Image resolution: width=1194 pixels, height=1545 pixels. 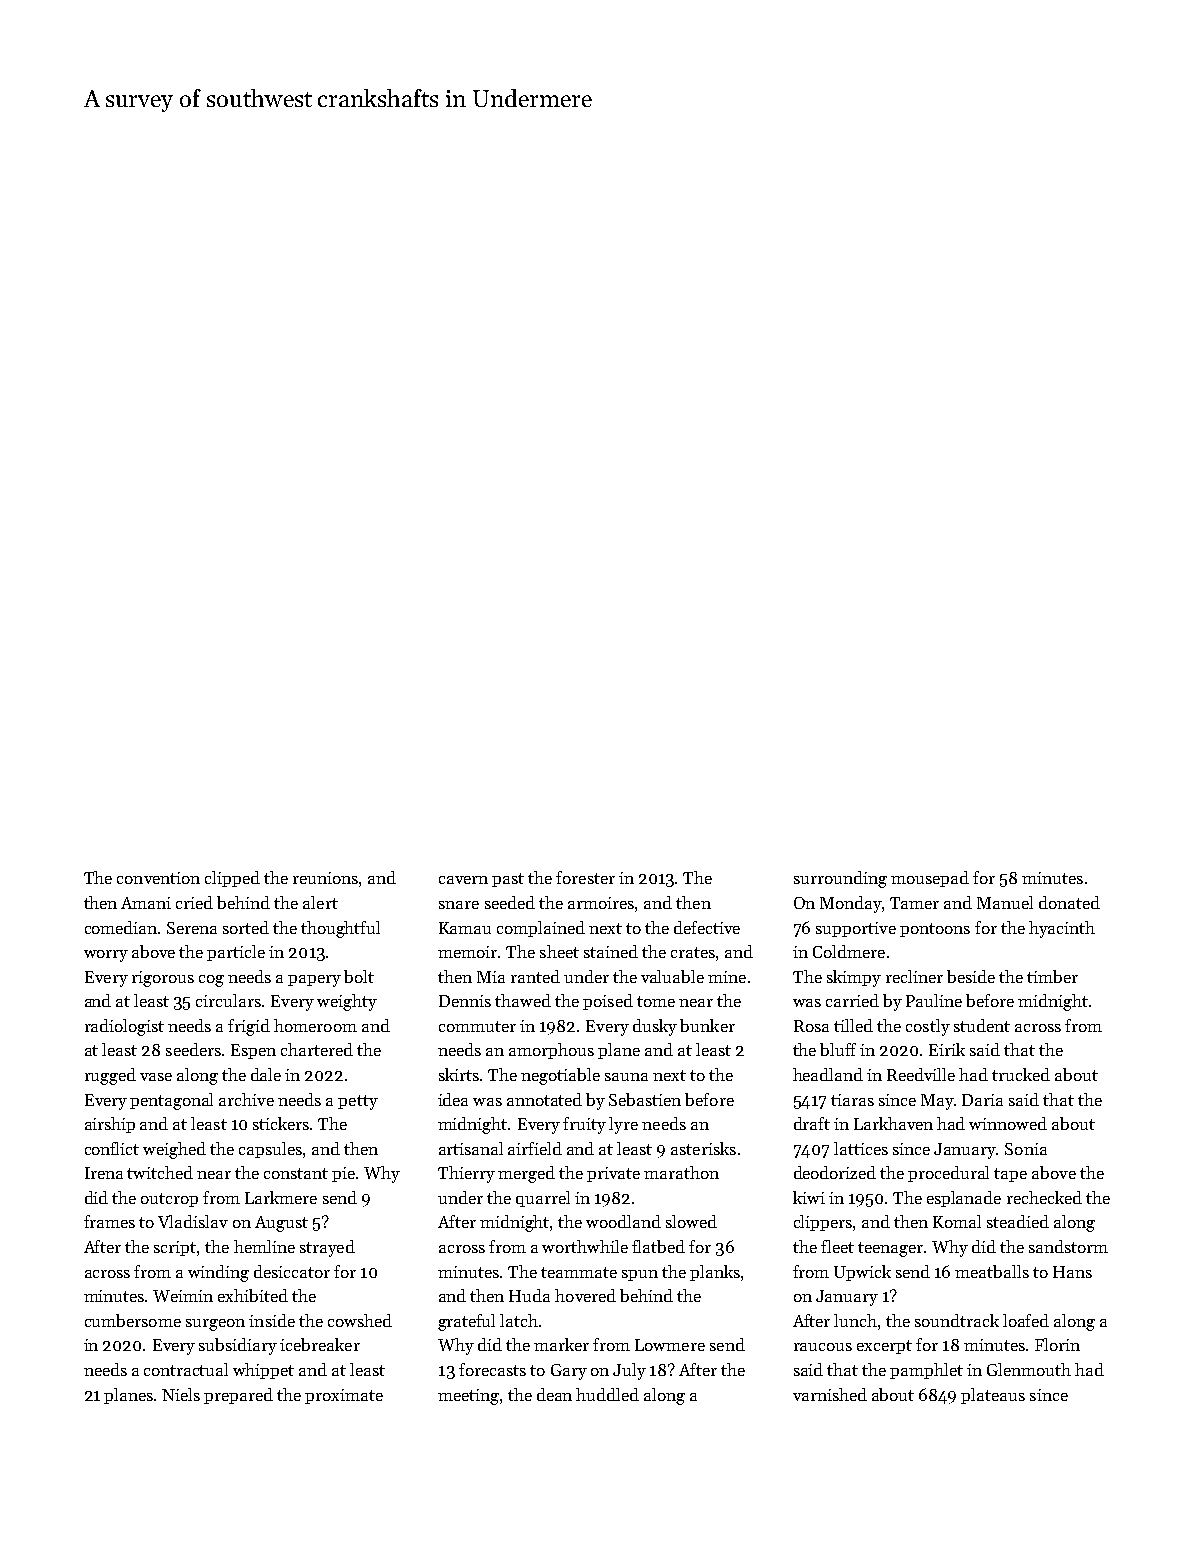 I want to click on clipped, so click(x=232, y=879).
